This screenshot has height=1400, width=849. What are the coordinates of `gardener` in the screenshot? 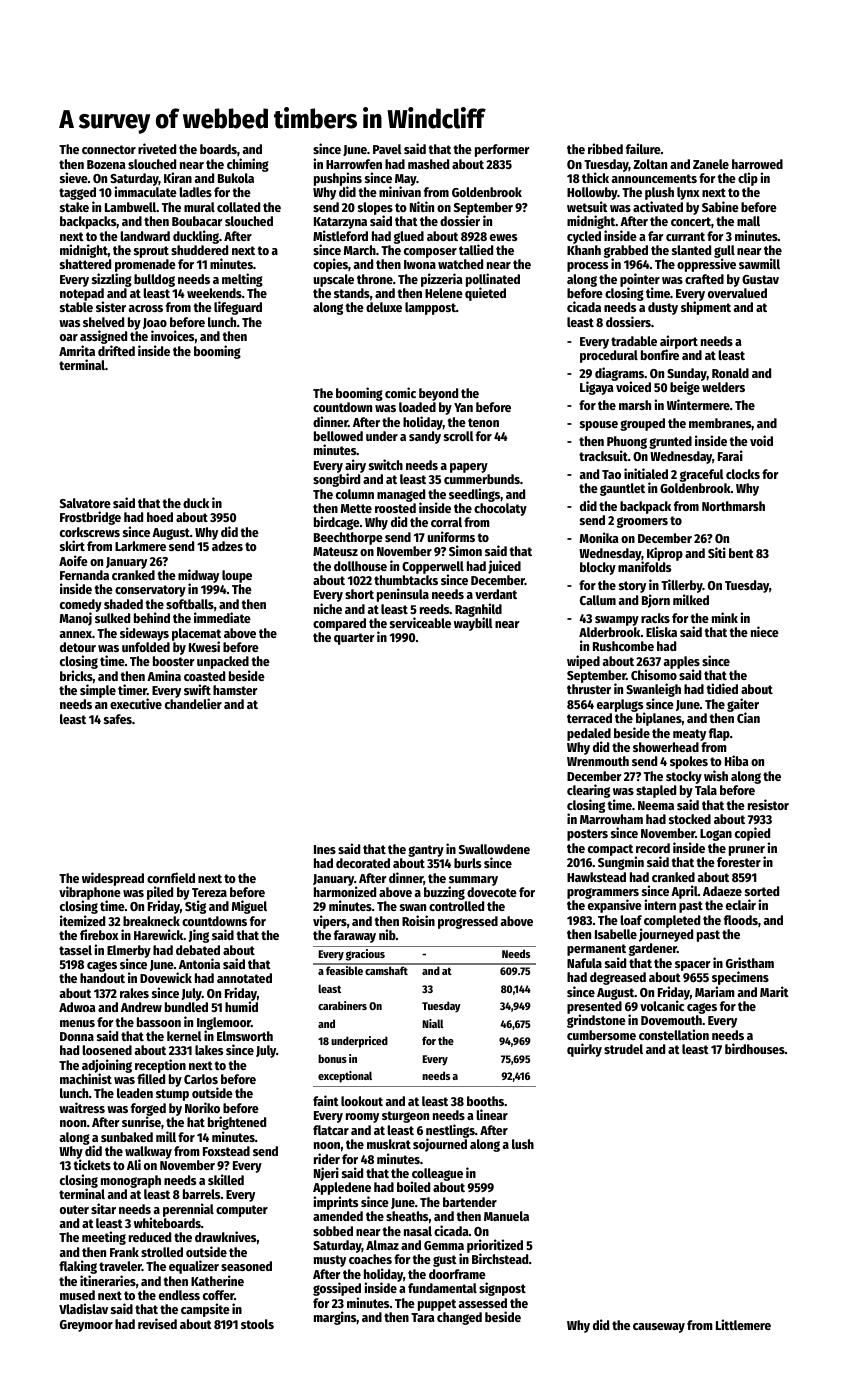 It's located at (653, 949).
